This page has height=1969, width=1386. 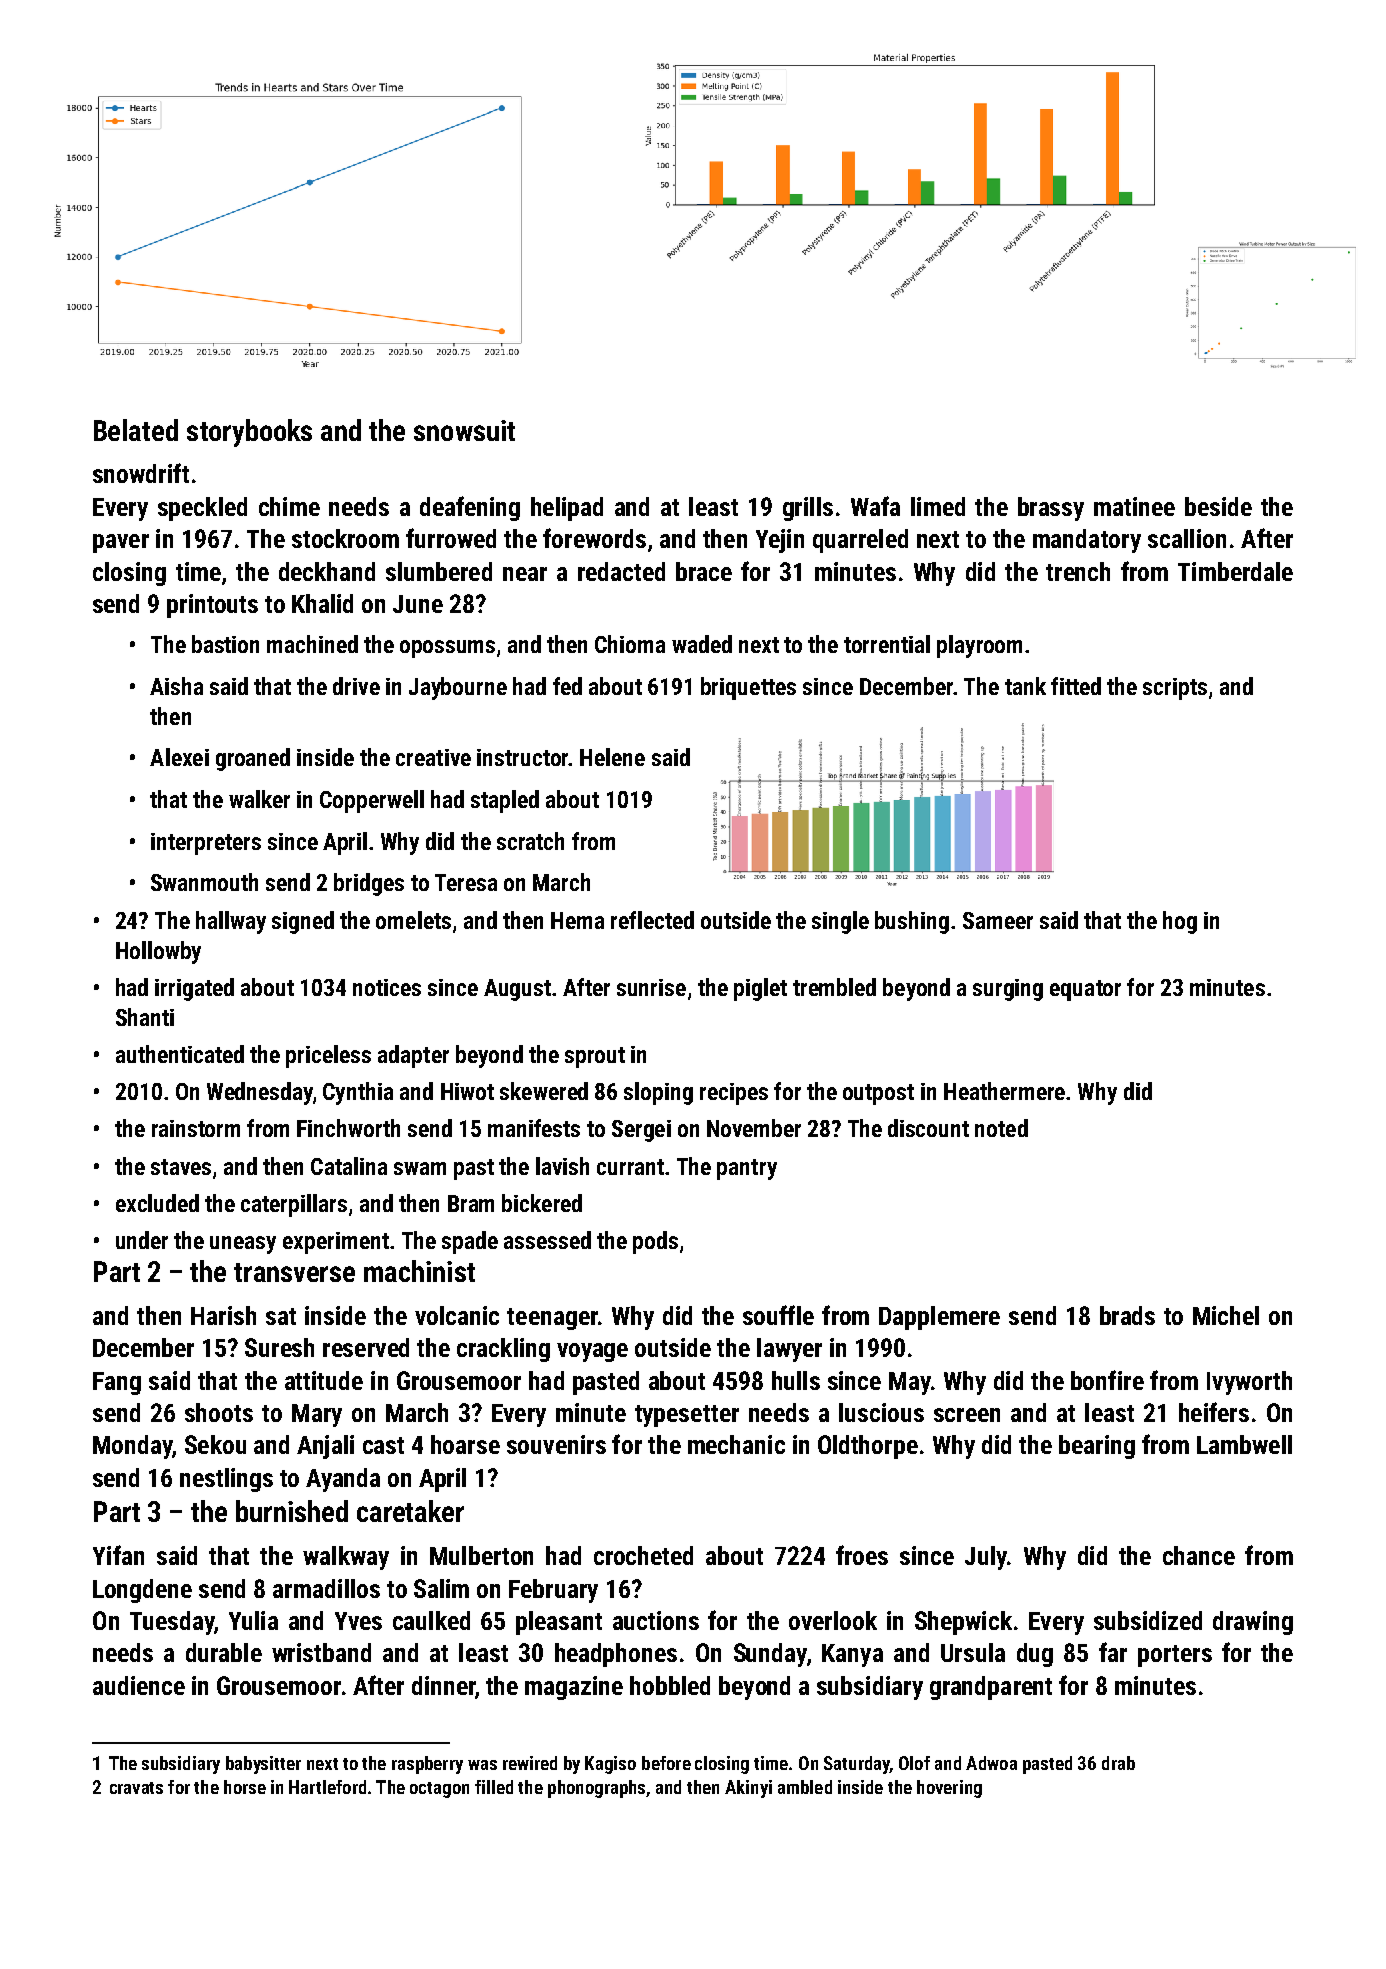 I want to click on Sameer, so click(x=998, y=920).
